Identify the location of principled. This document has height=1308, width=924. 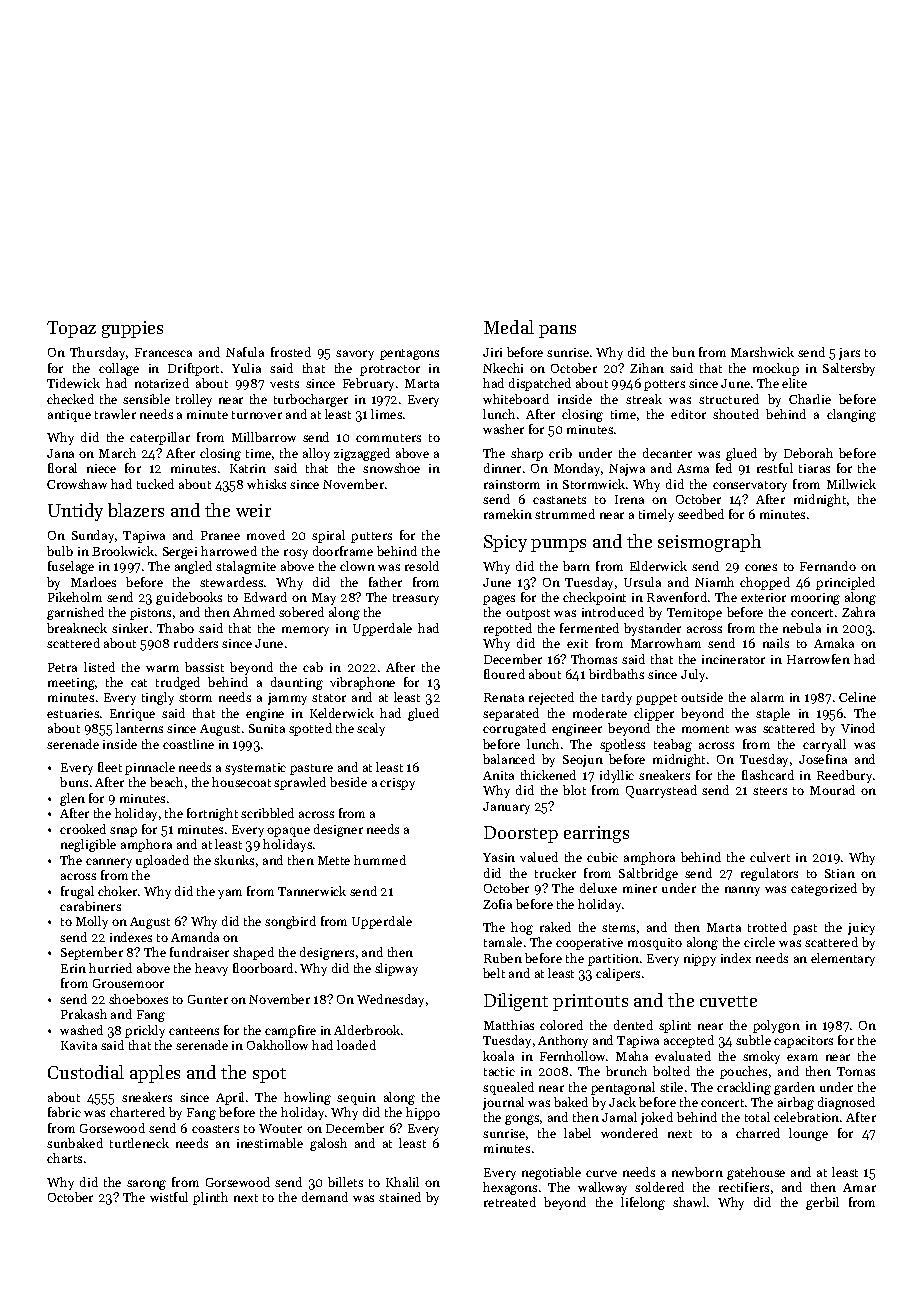
(845, 583).
